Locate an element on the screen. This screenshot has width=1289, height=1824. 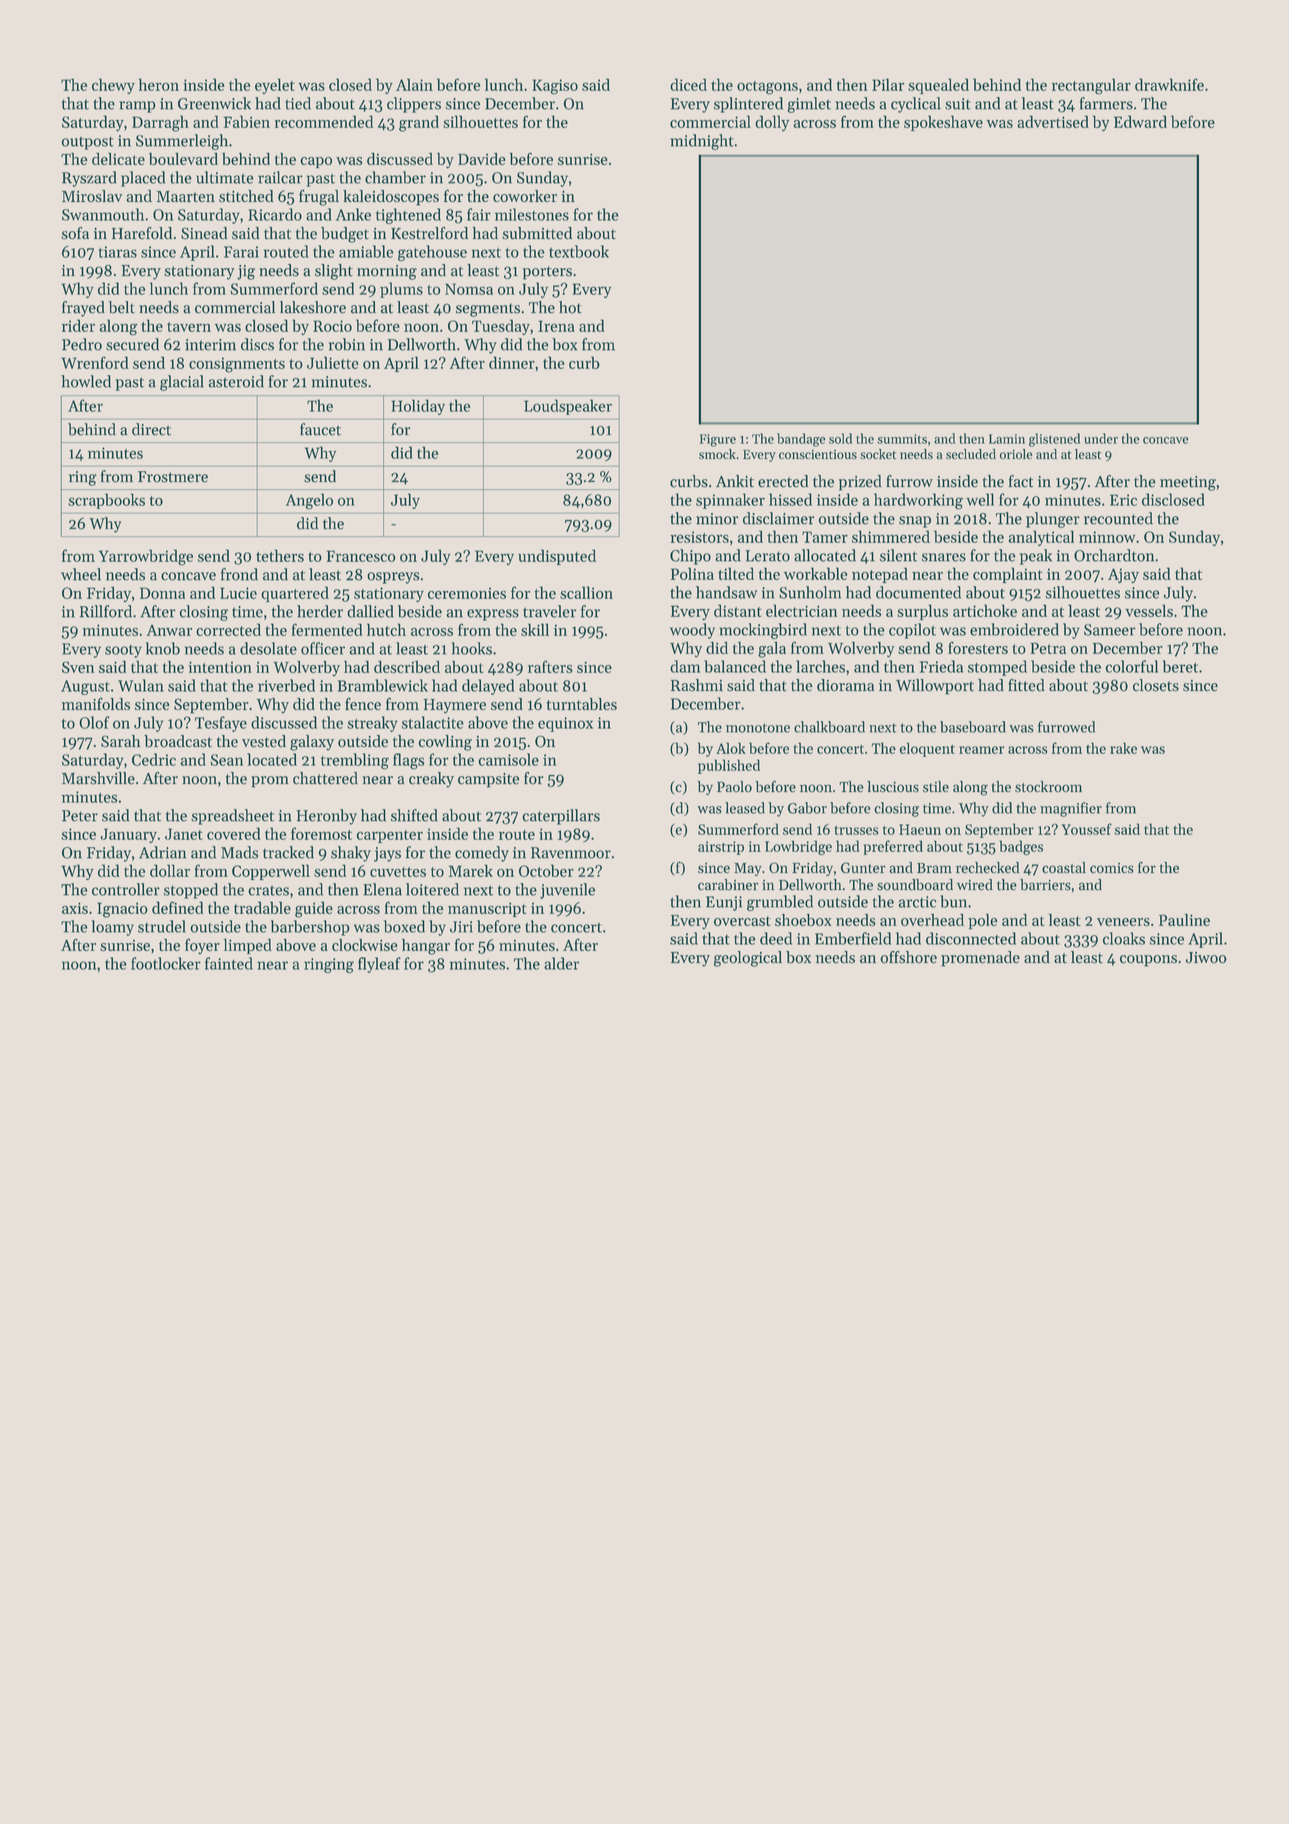
baseboard is located at coordinates (973, 727).
